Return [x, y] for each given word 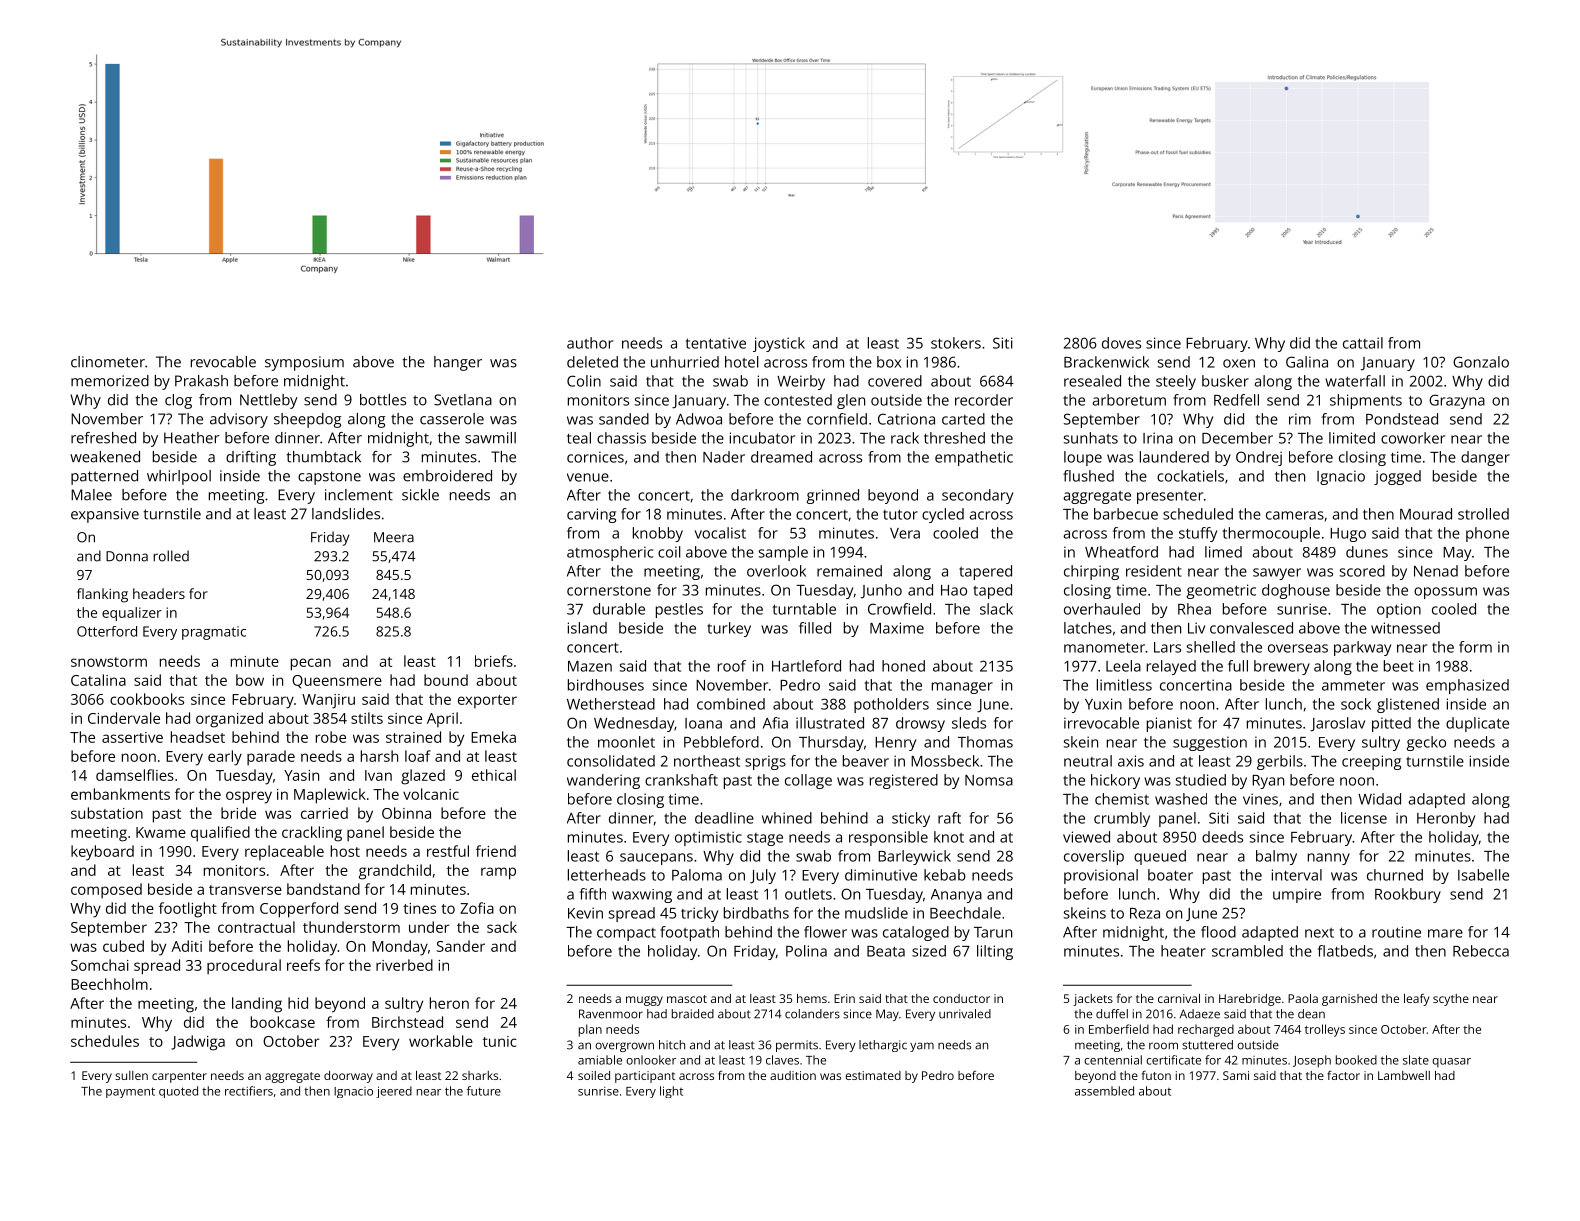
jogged [1397, 477]
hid [298, 1003]
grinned [833, 496]
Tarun [993, 932]
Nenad [1436, 571]
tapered [985, 572]
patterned [104, 477]
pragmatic [214, 633]
